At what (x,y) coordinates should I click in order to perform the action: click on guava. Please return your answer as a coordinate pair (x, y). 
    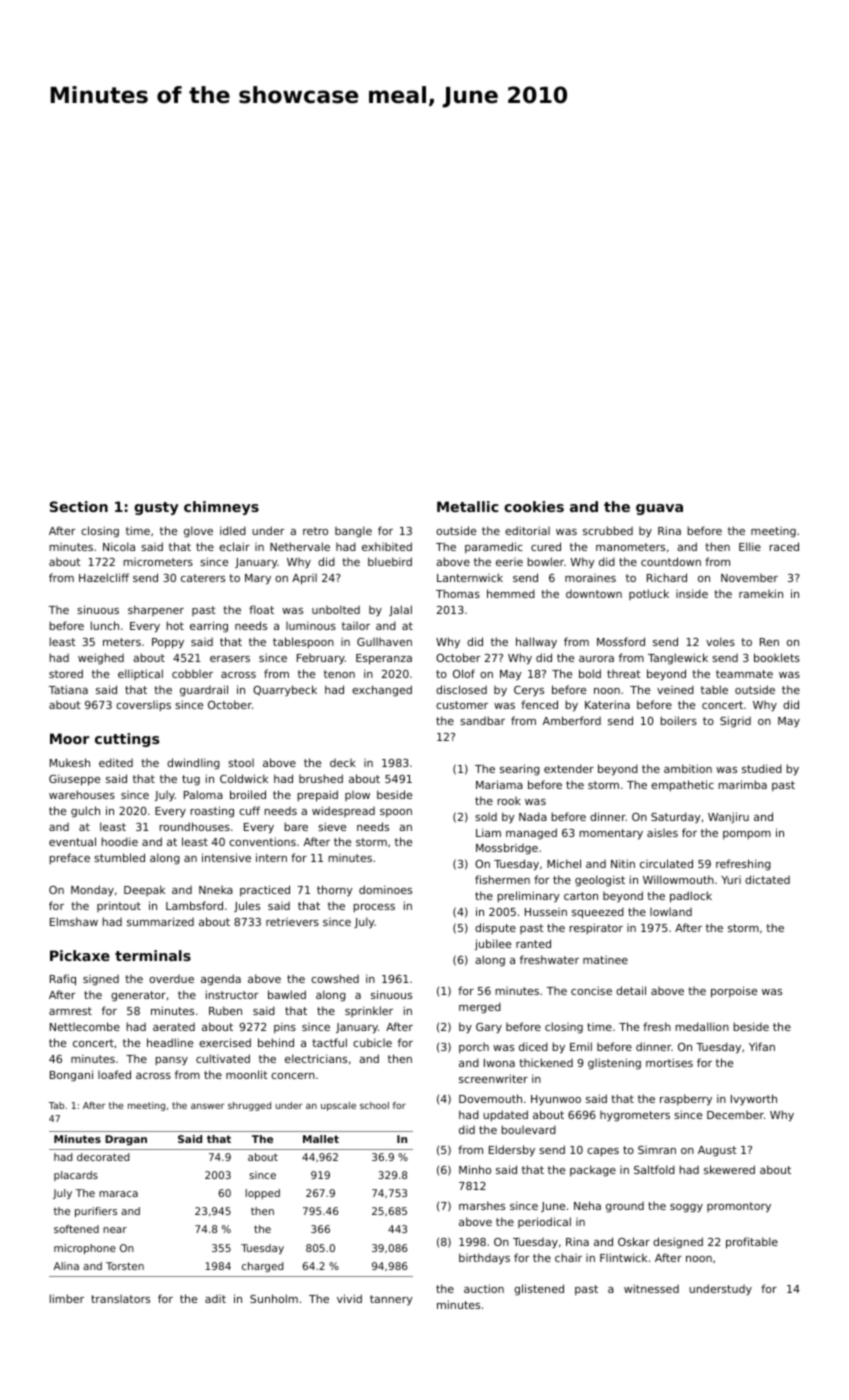
    Looking at the image, I should click on (659, 509).
